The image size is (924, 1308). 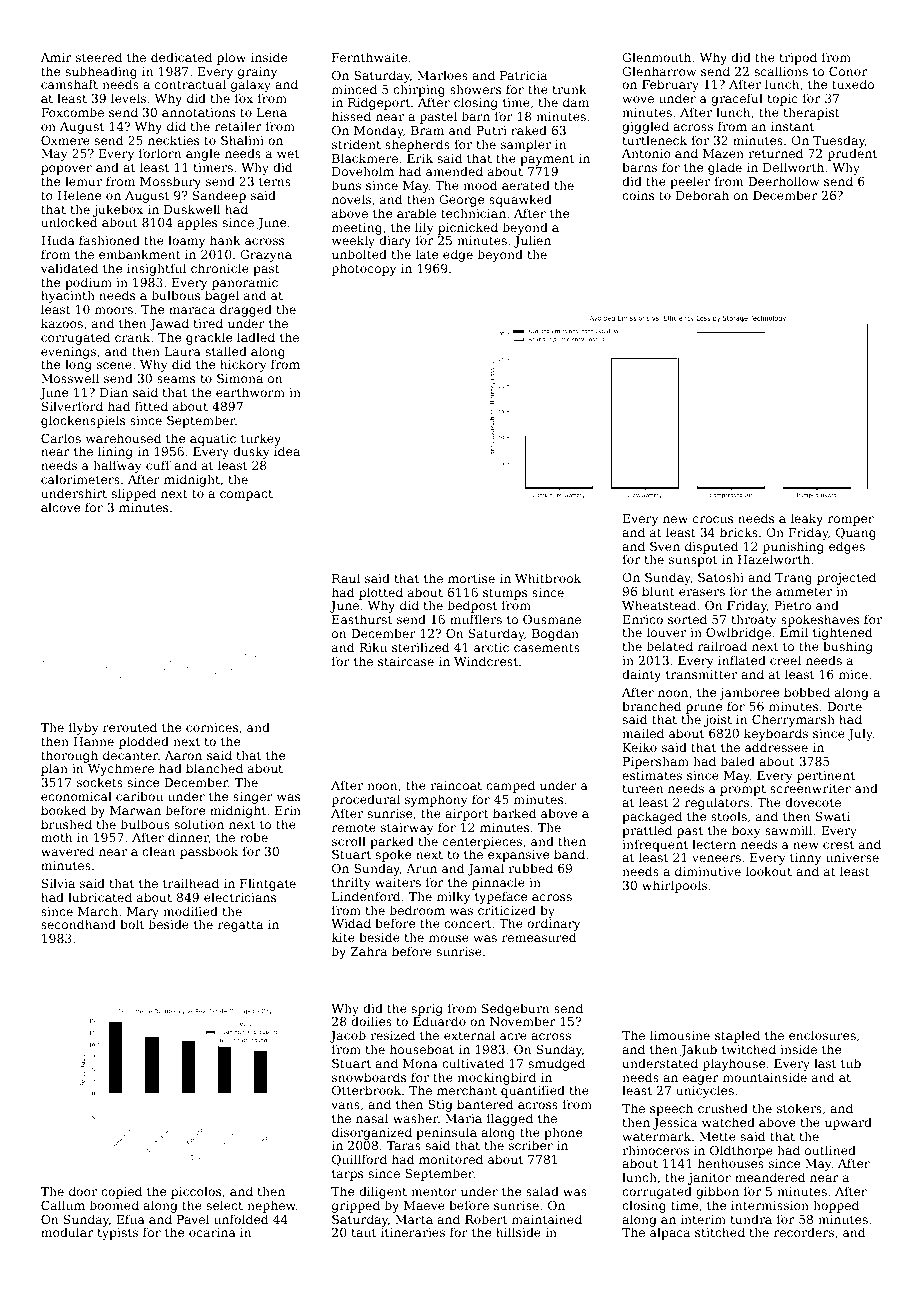 I want to click on embankment, so click(x=140, y=254).
